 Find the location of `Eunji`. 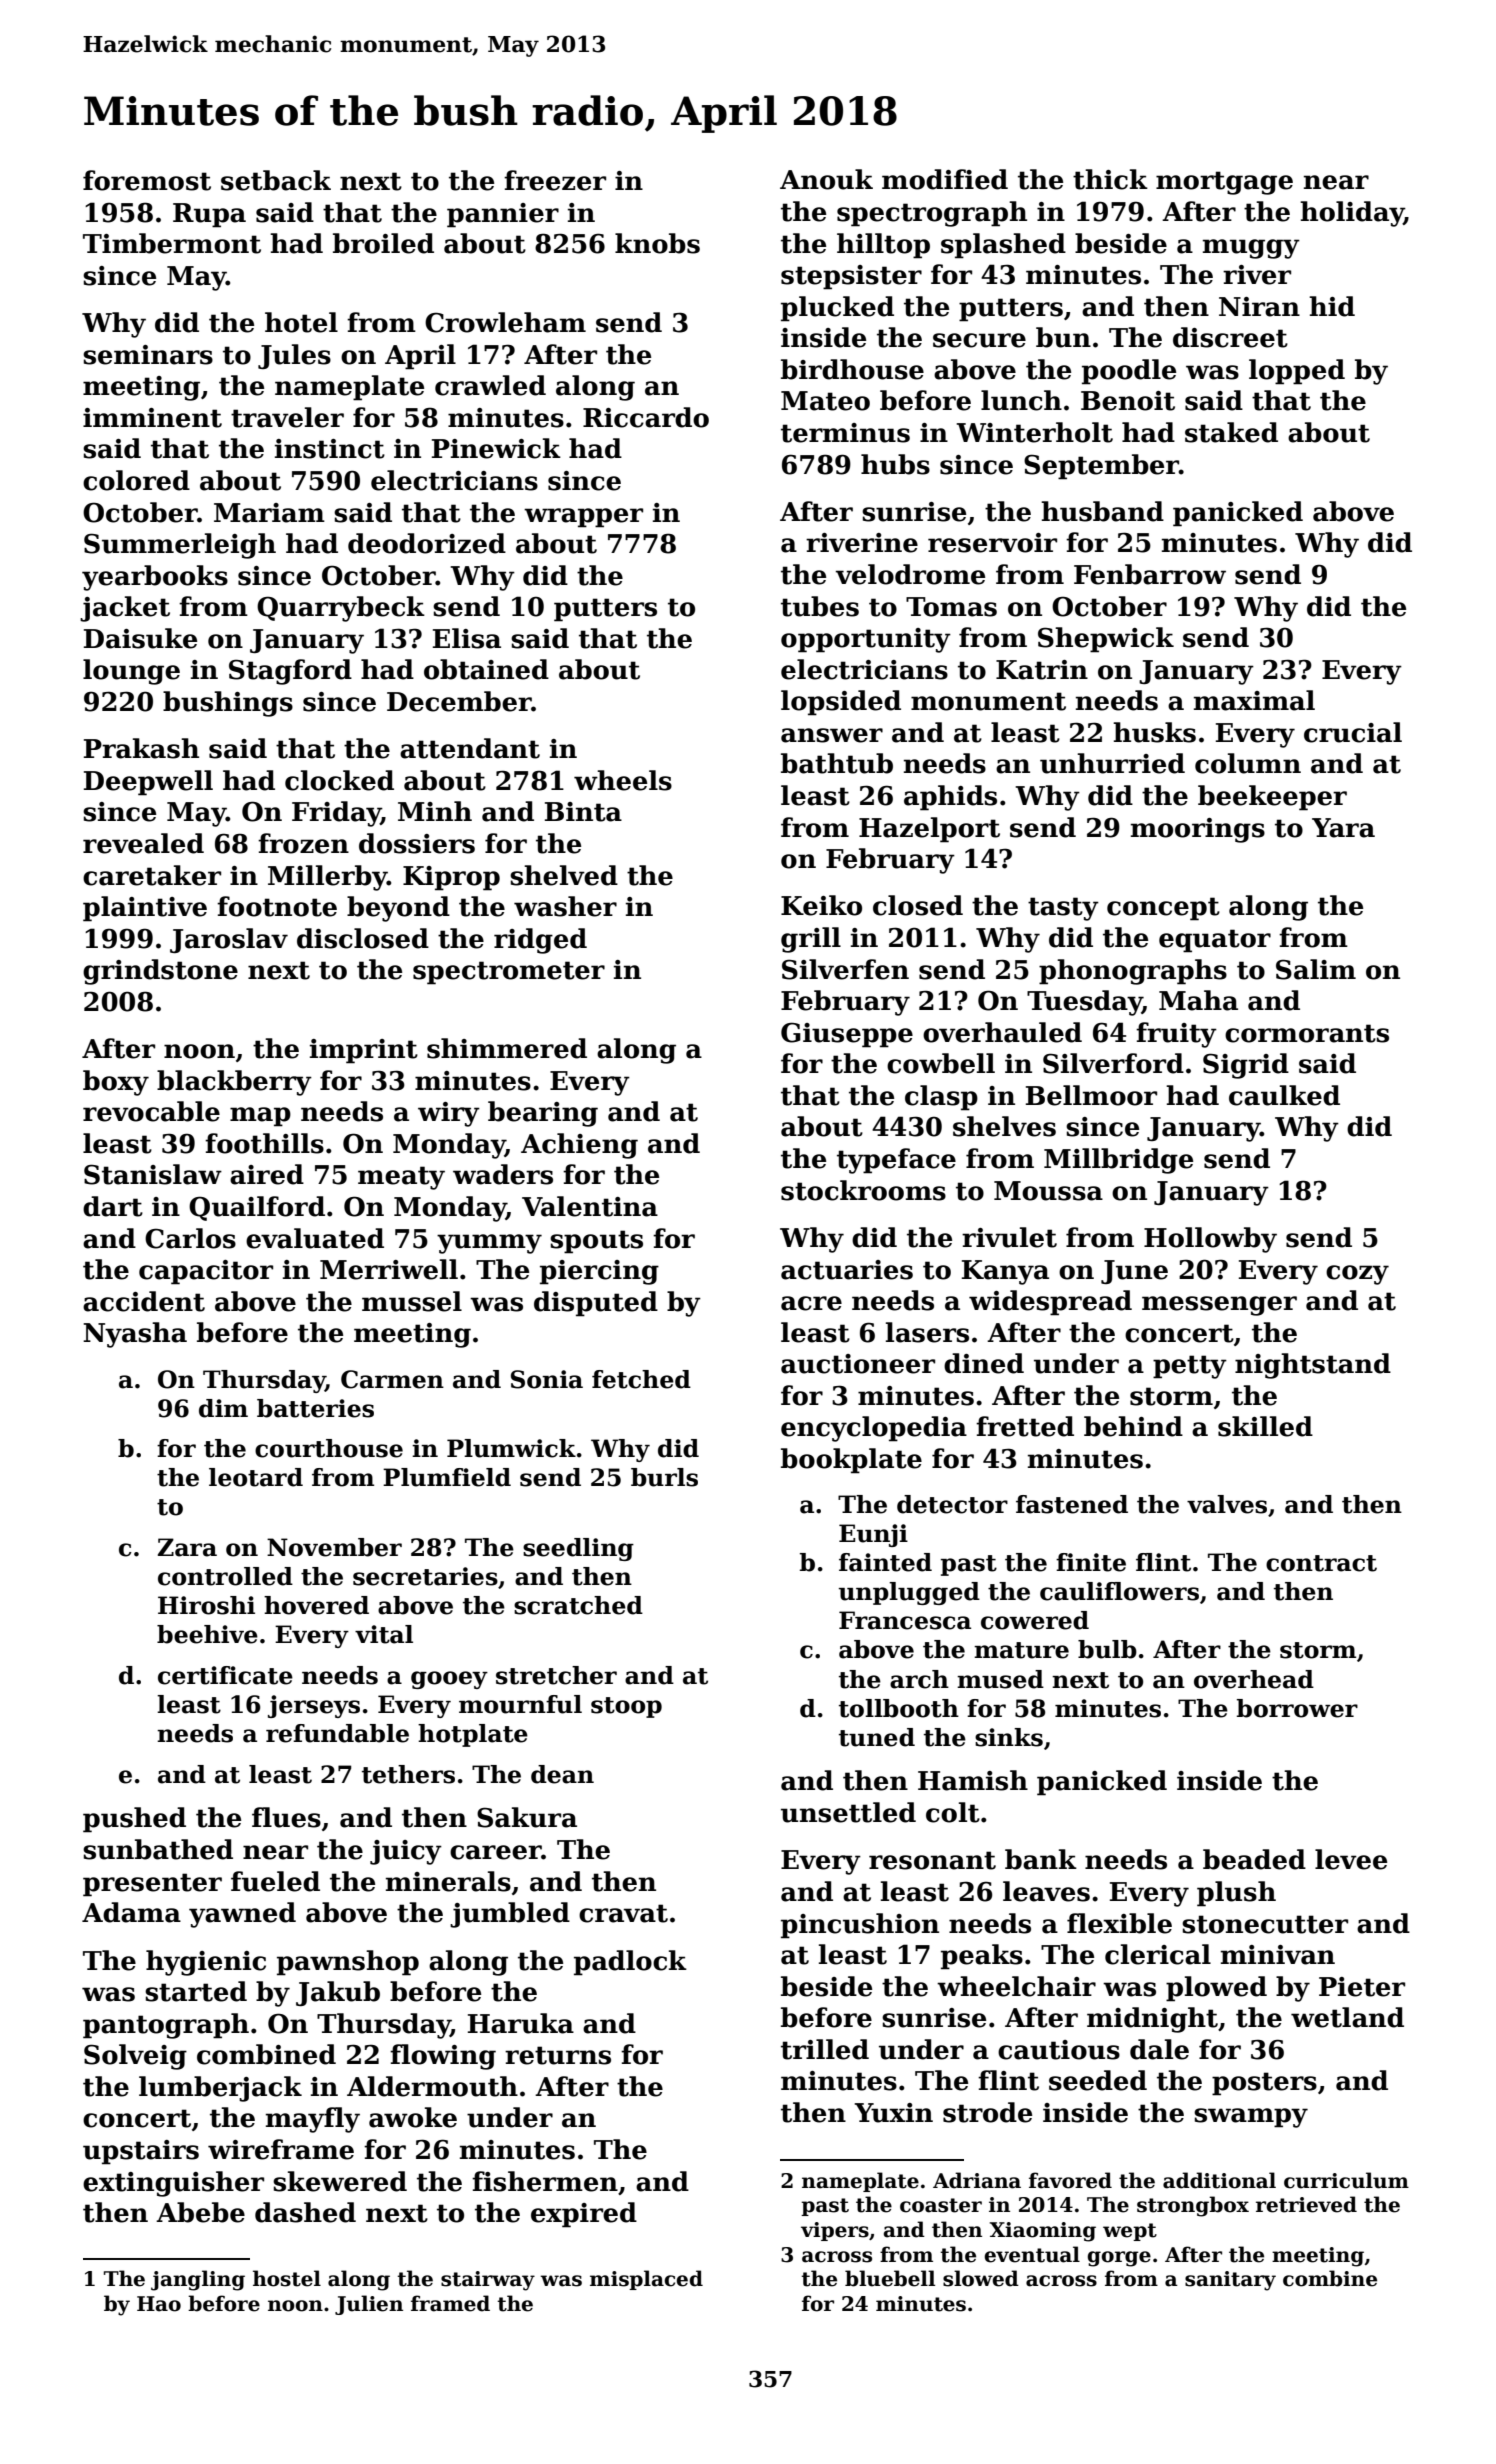

Eunji is located at coordinates (873, 1535).
